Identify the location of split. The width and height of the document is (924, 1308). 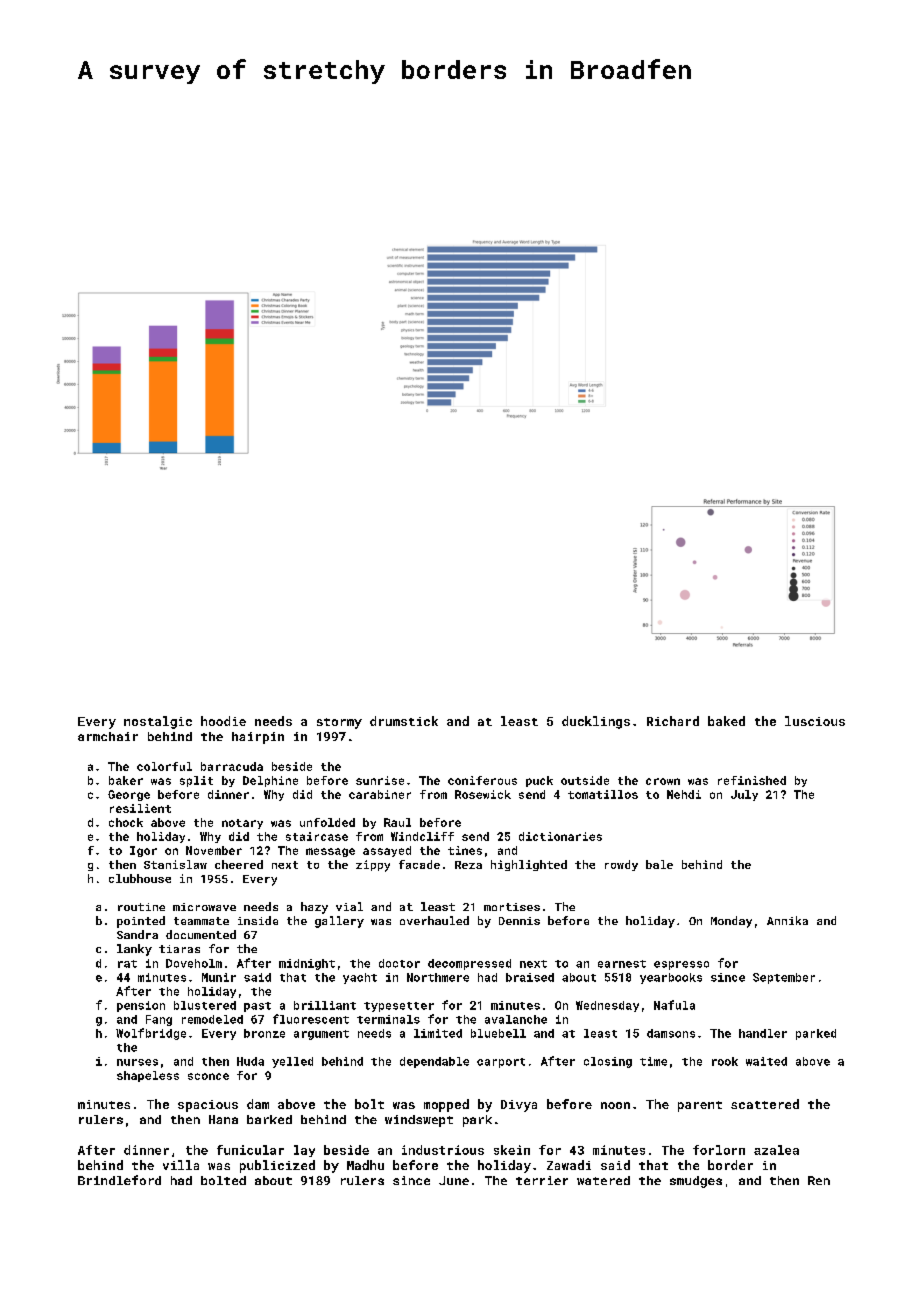
(196, 781).
